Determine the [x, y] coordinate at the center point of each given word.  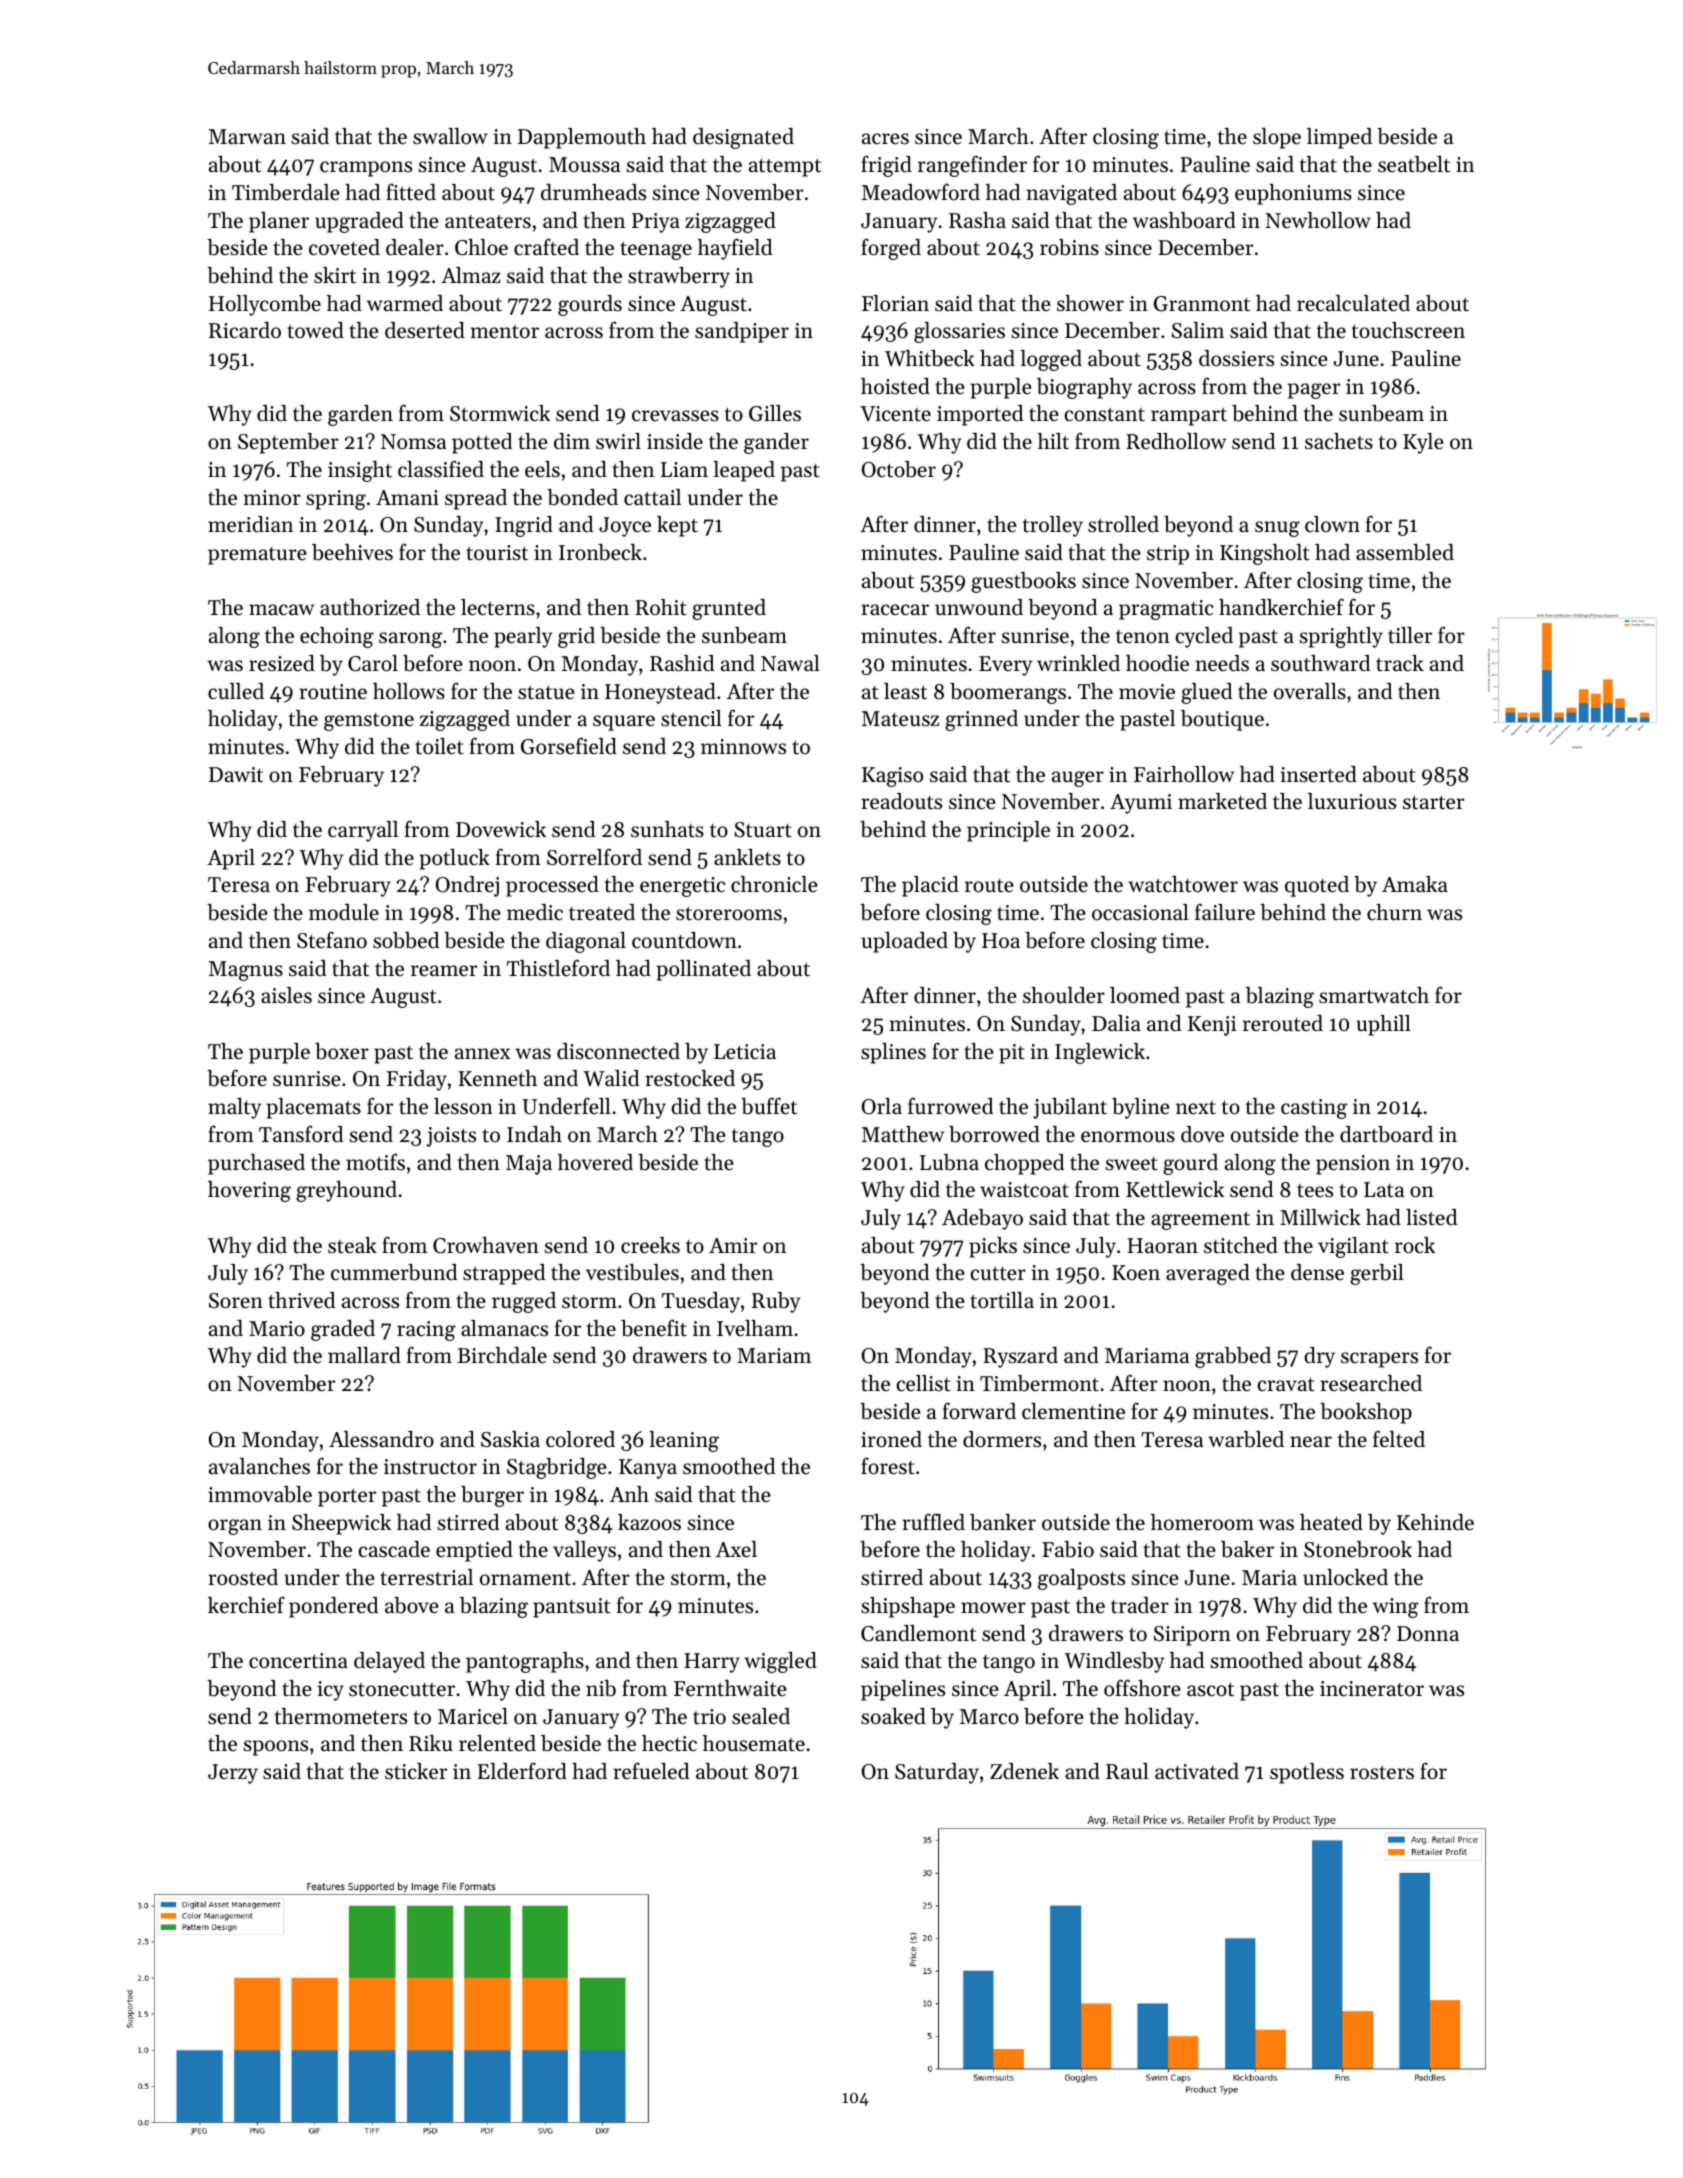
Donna [1428, 1634]
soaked [893, 1716]
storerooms [729, 913]
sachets [1339, 441]
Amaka [1415, 884]
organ [235, 1527]
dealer [415, 247]
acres [885, 139]
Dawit [236, 775]
